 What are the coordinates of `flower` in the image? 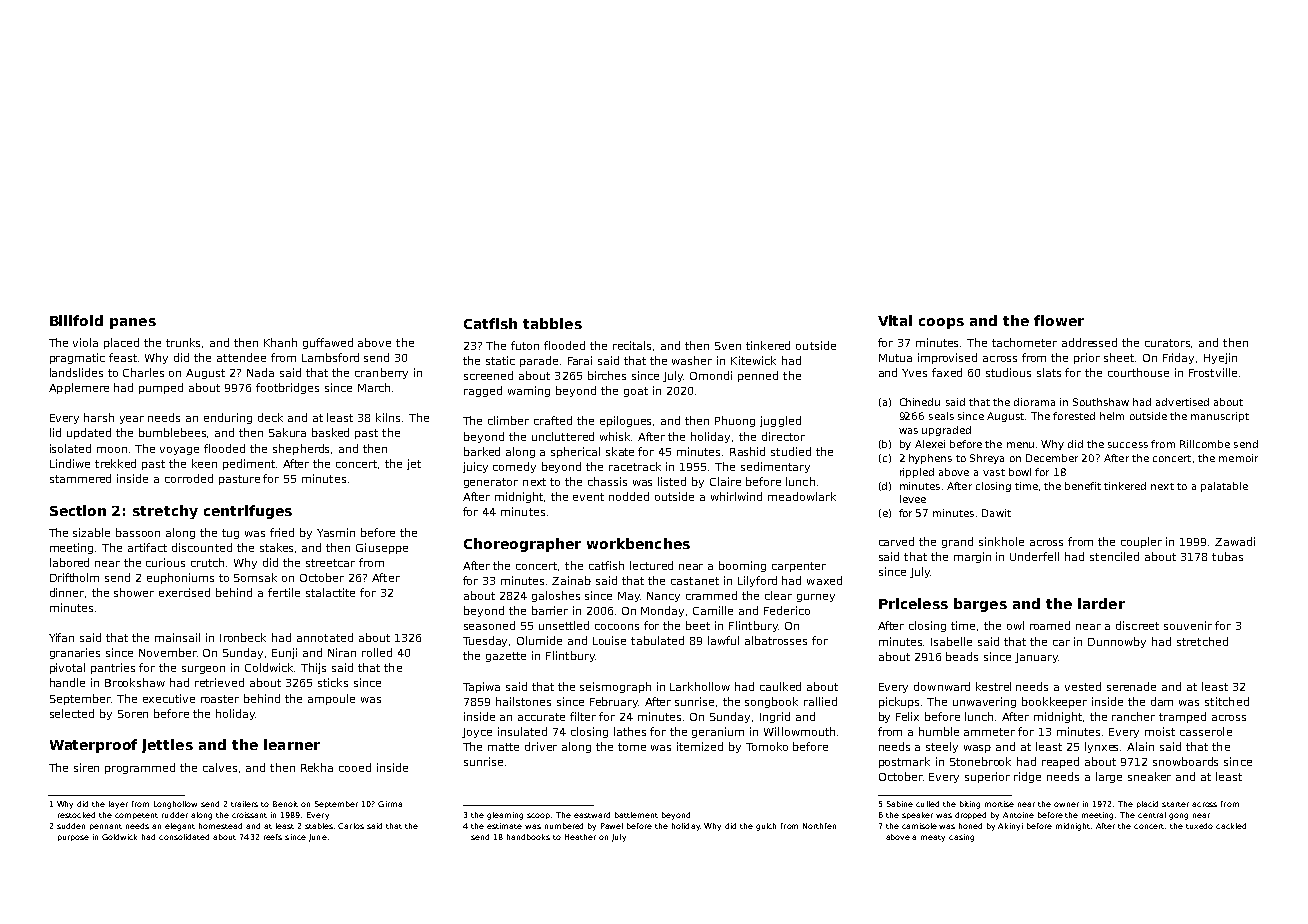 It's located at (1059, 320).
